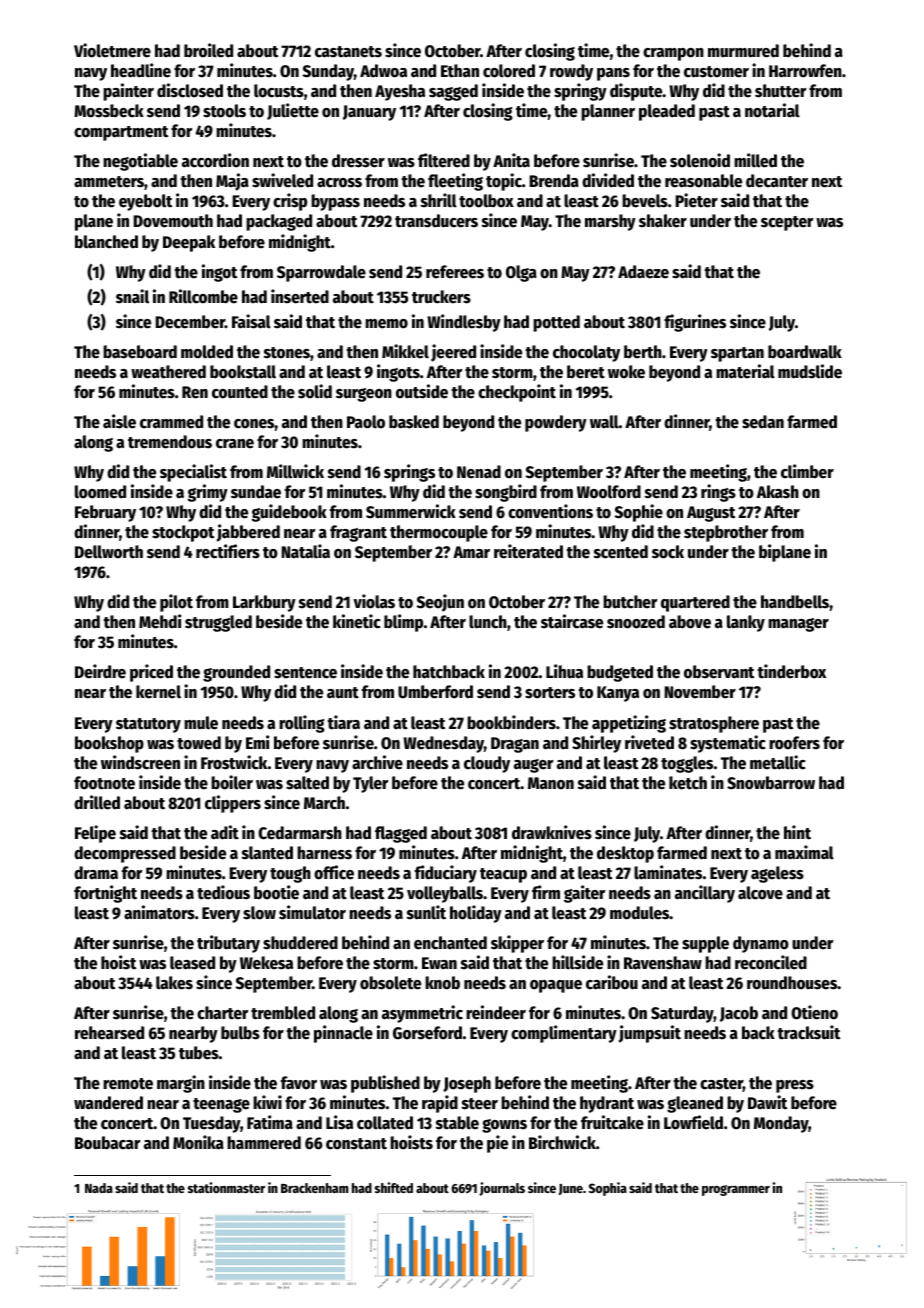 Image resolution: width=924 pixels, height=1308 pixels. What do you see at coordinates (100, 492) in the screenshot?
I see `loomed` at bounding box center [100, 492].
